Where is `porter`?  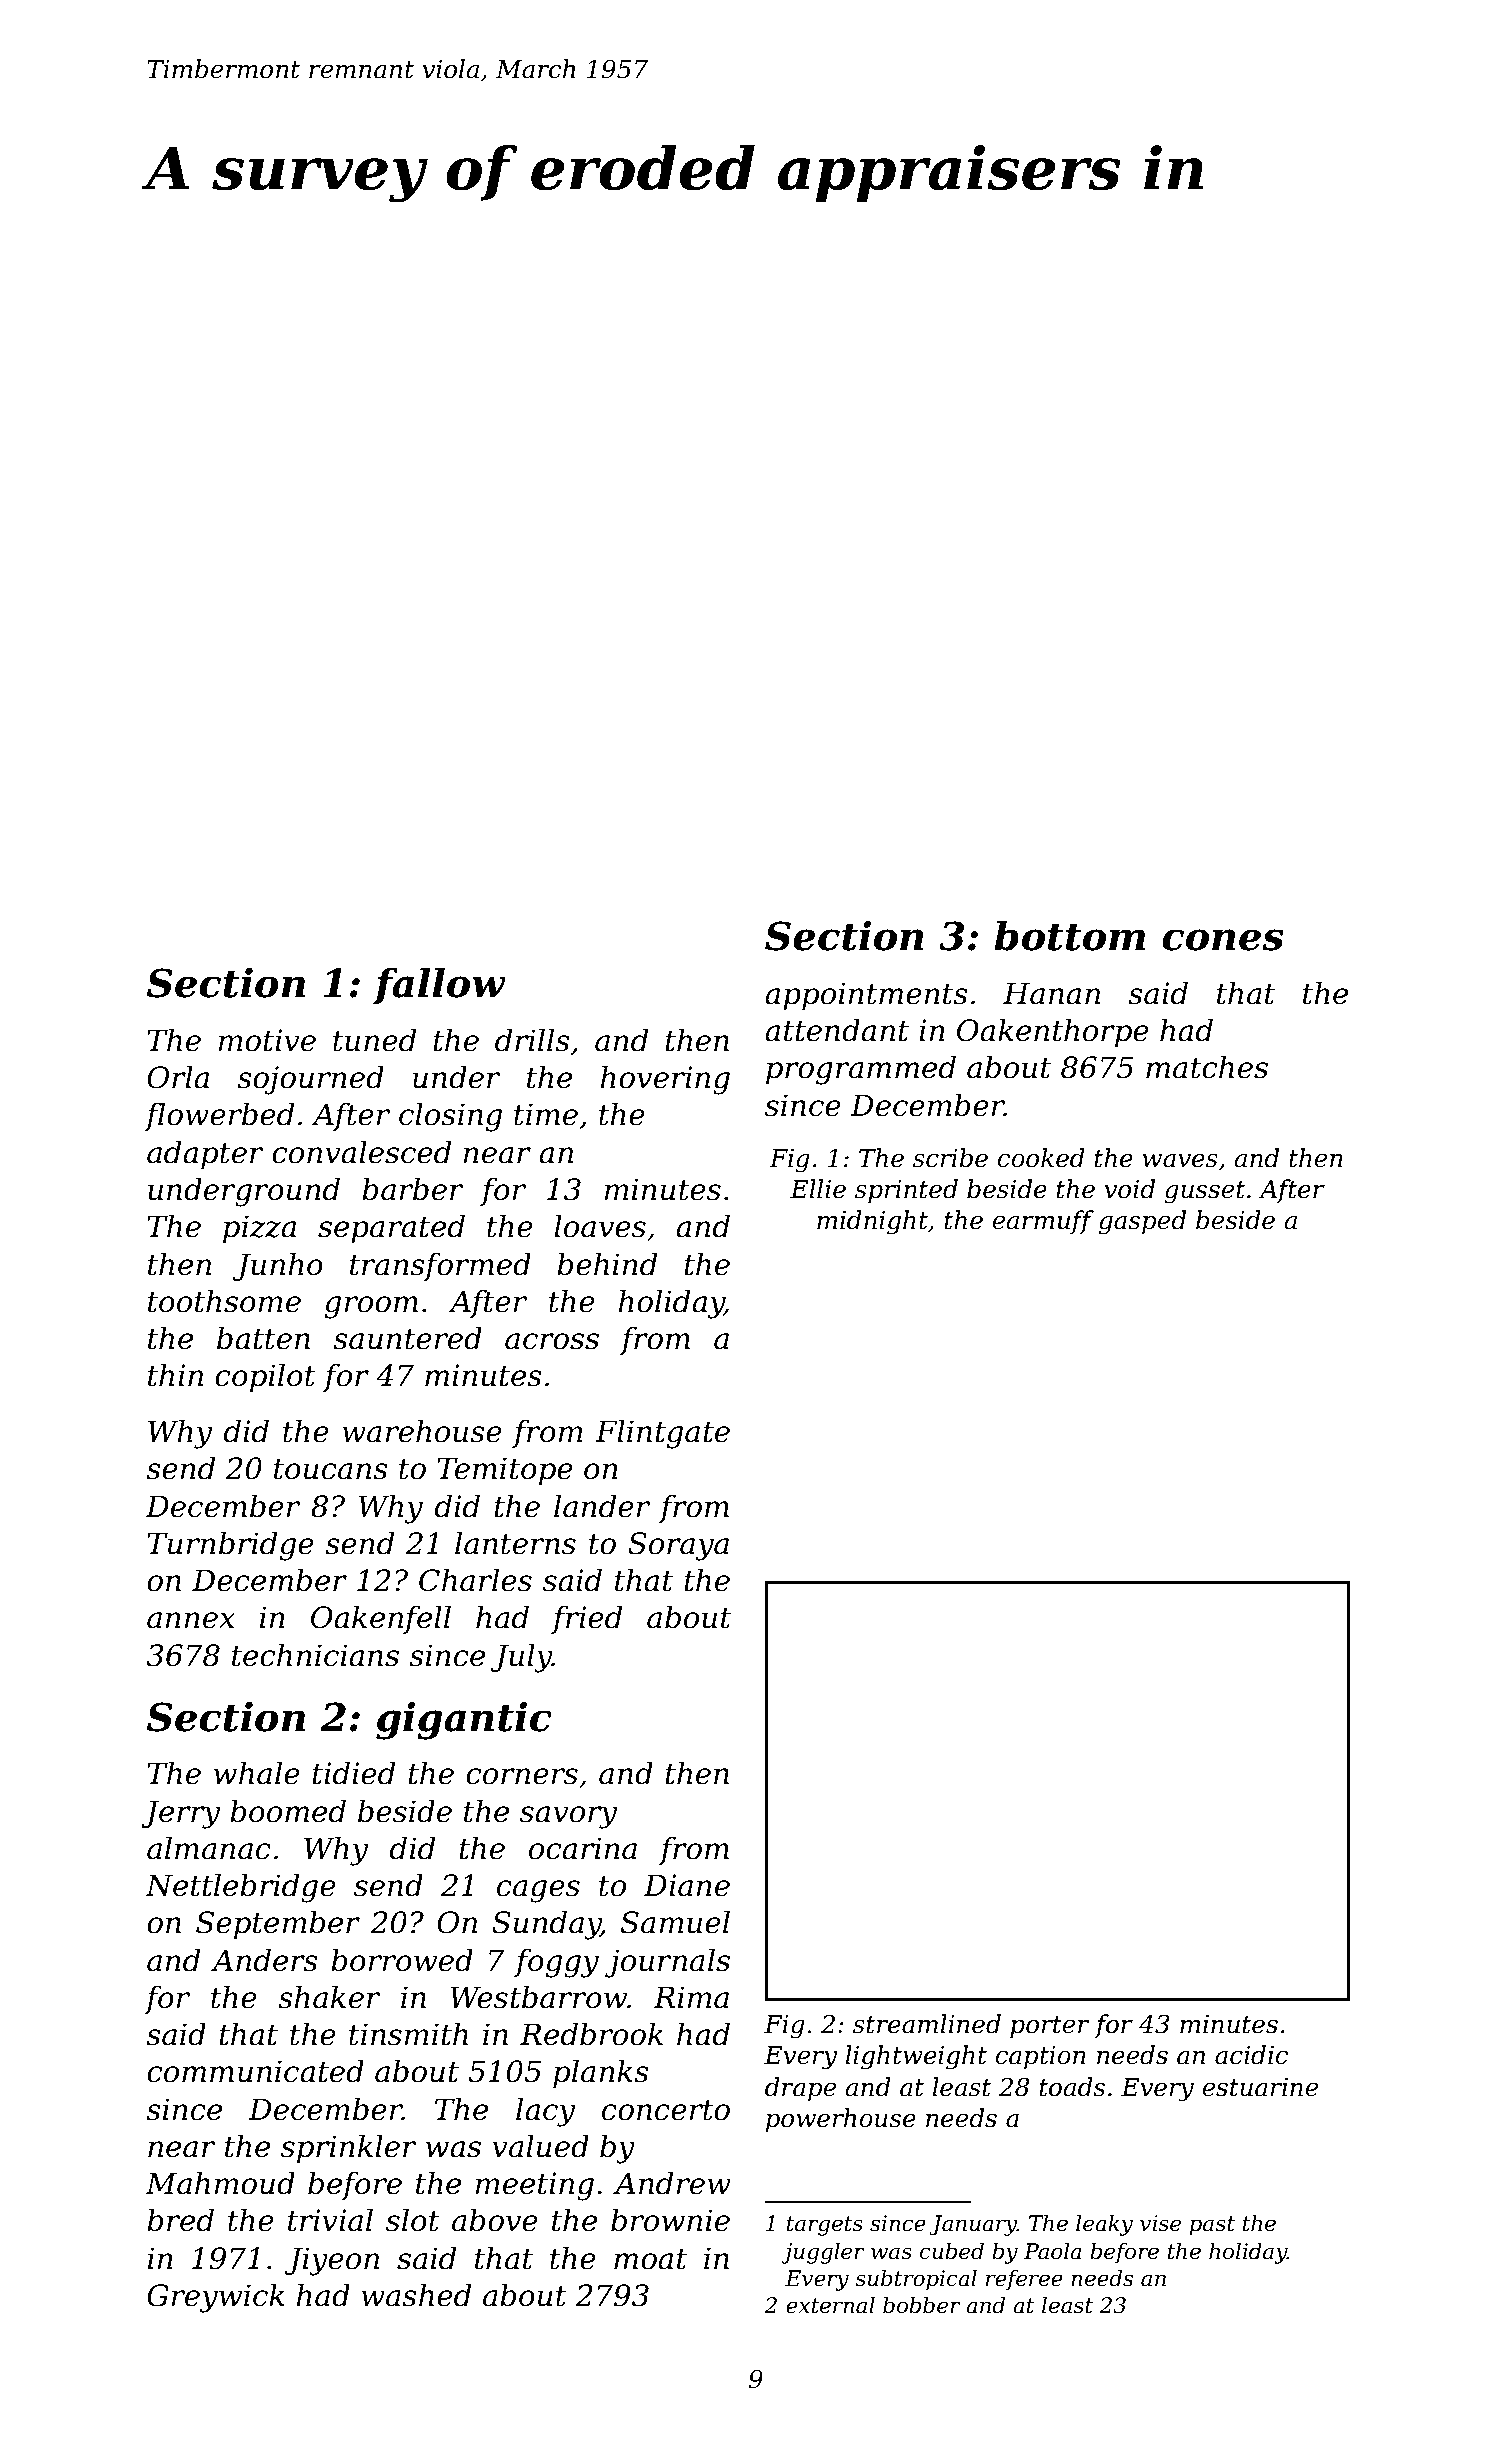
porter is located at coordinates (1050, 2027).
